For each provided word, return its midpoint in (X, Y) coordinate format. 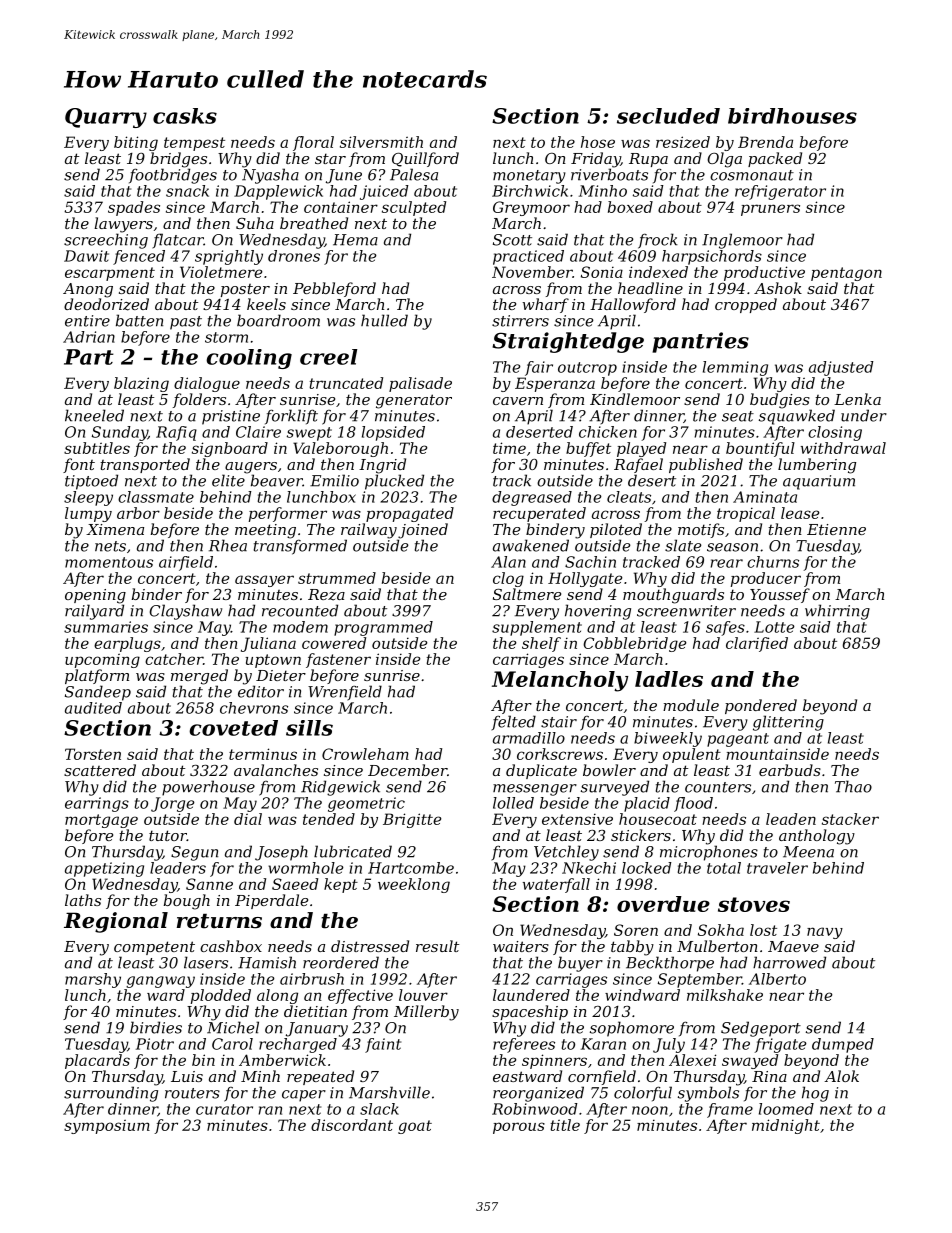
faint (383, 1045)
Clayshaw (185, 612)
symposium (107, 1127)
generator (414, 401)
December (407, 770)
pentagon (846, 274)
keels (266, 304)
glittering (788, 723)
